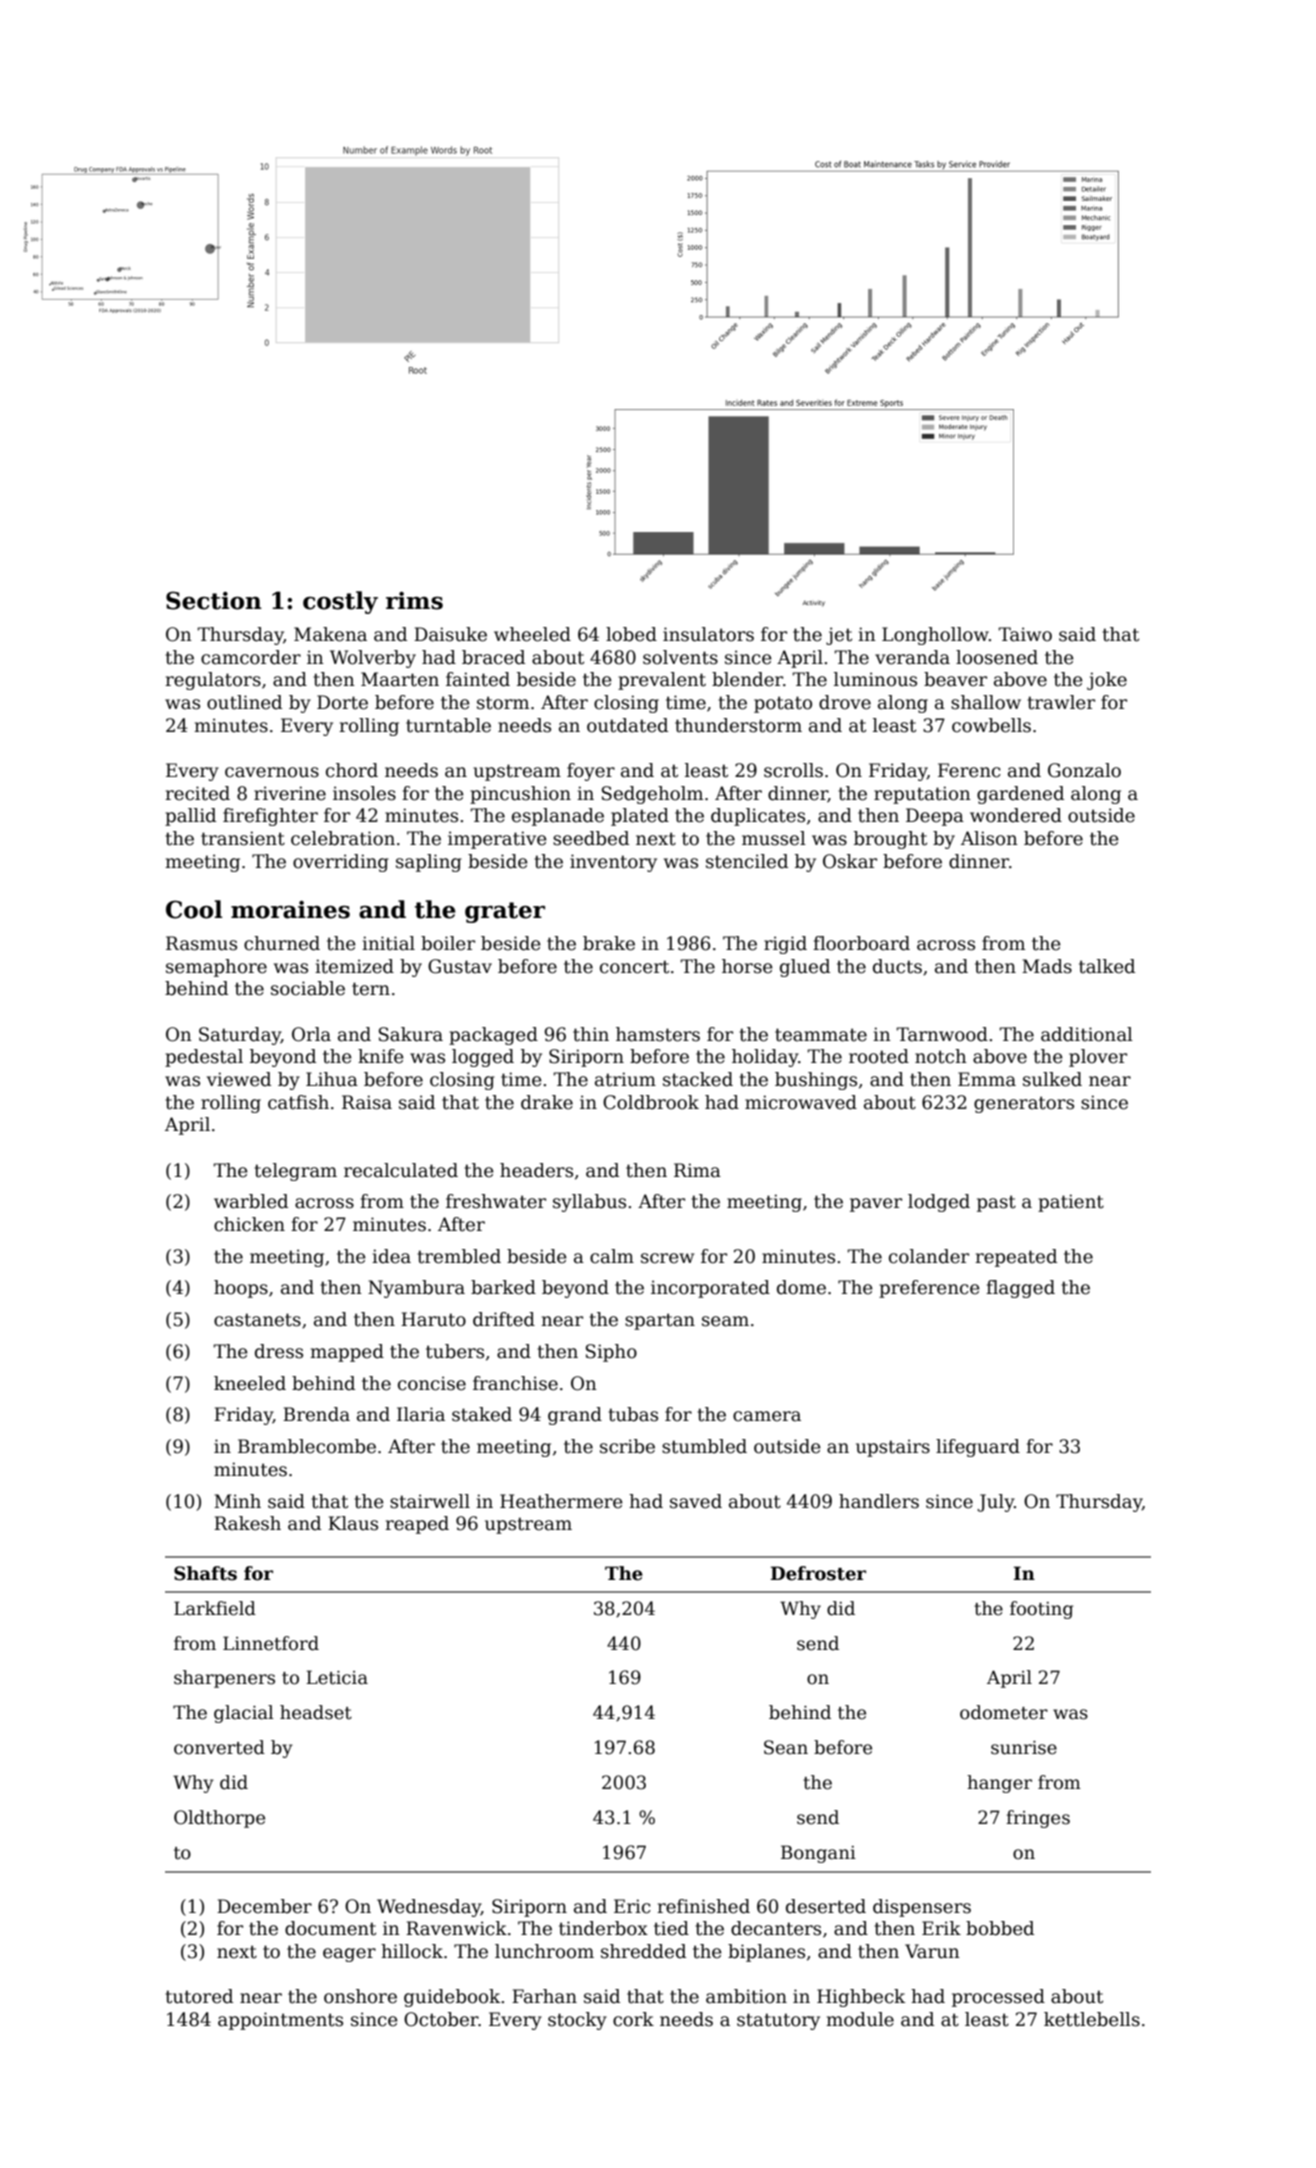 The image size is (1316, 2168). What do you see at coordinates (280, 2021) in the page?
I see `appointments` at bounding box center [280, 2021].
